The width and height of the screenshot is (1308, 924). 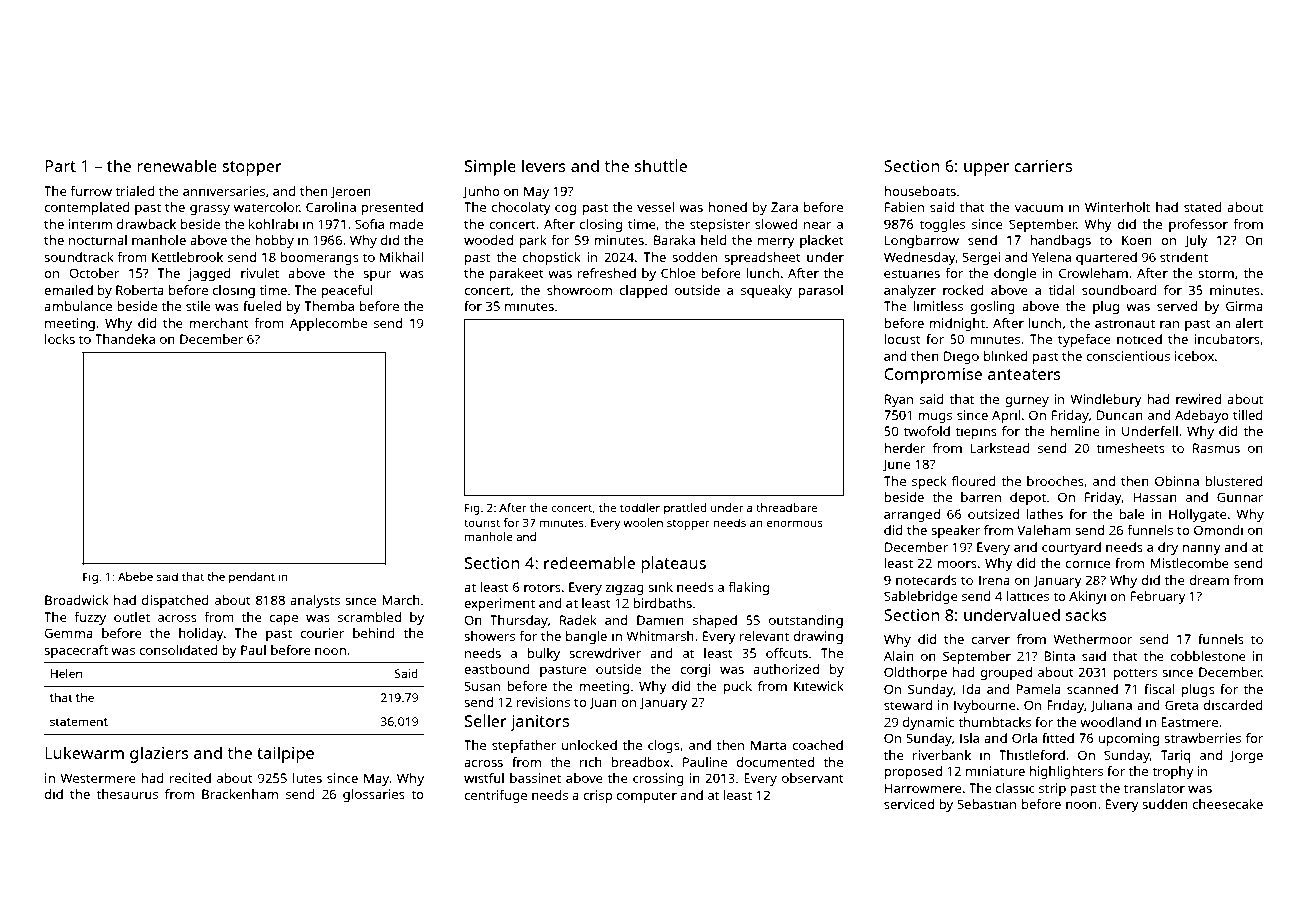 What do you see at coordinates (328, 324) in the screenshot?
I see `Applecombe` at bounding box center [328, 324].
